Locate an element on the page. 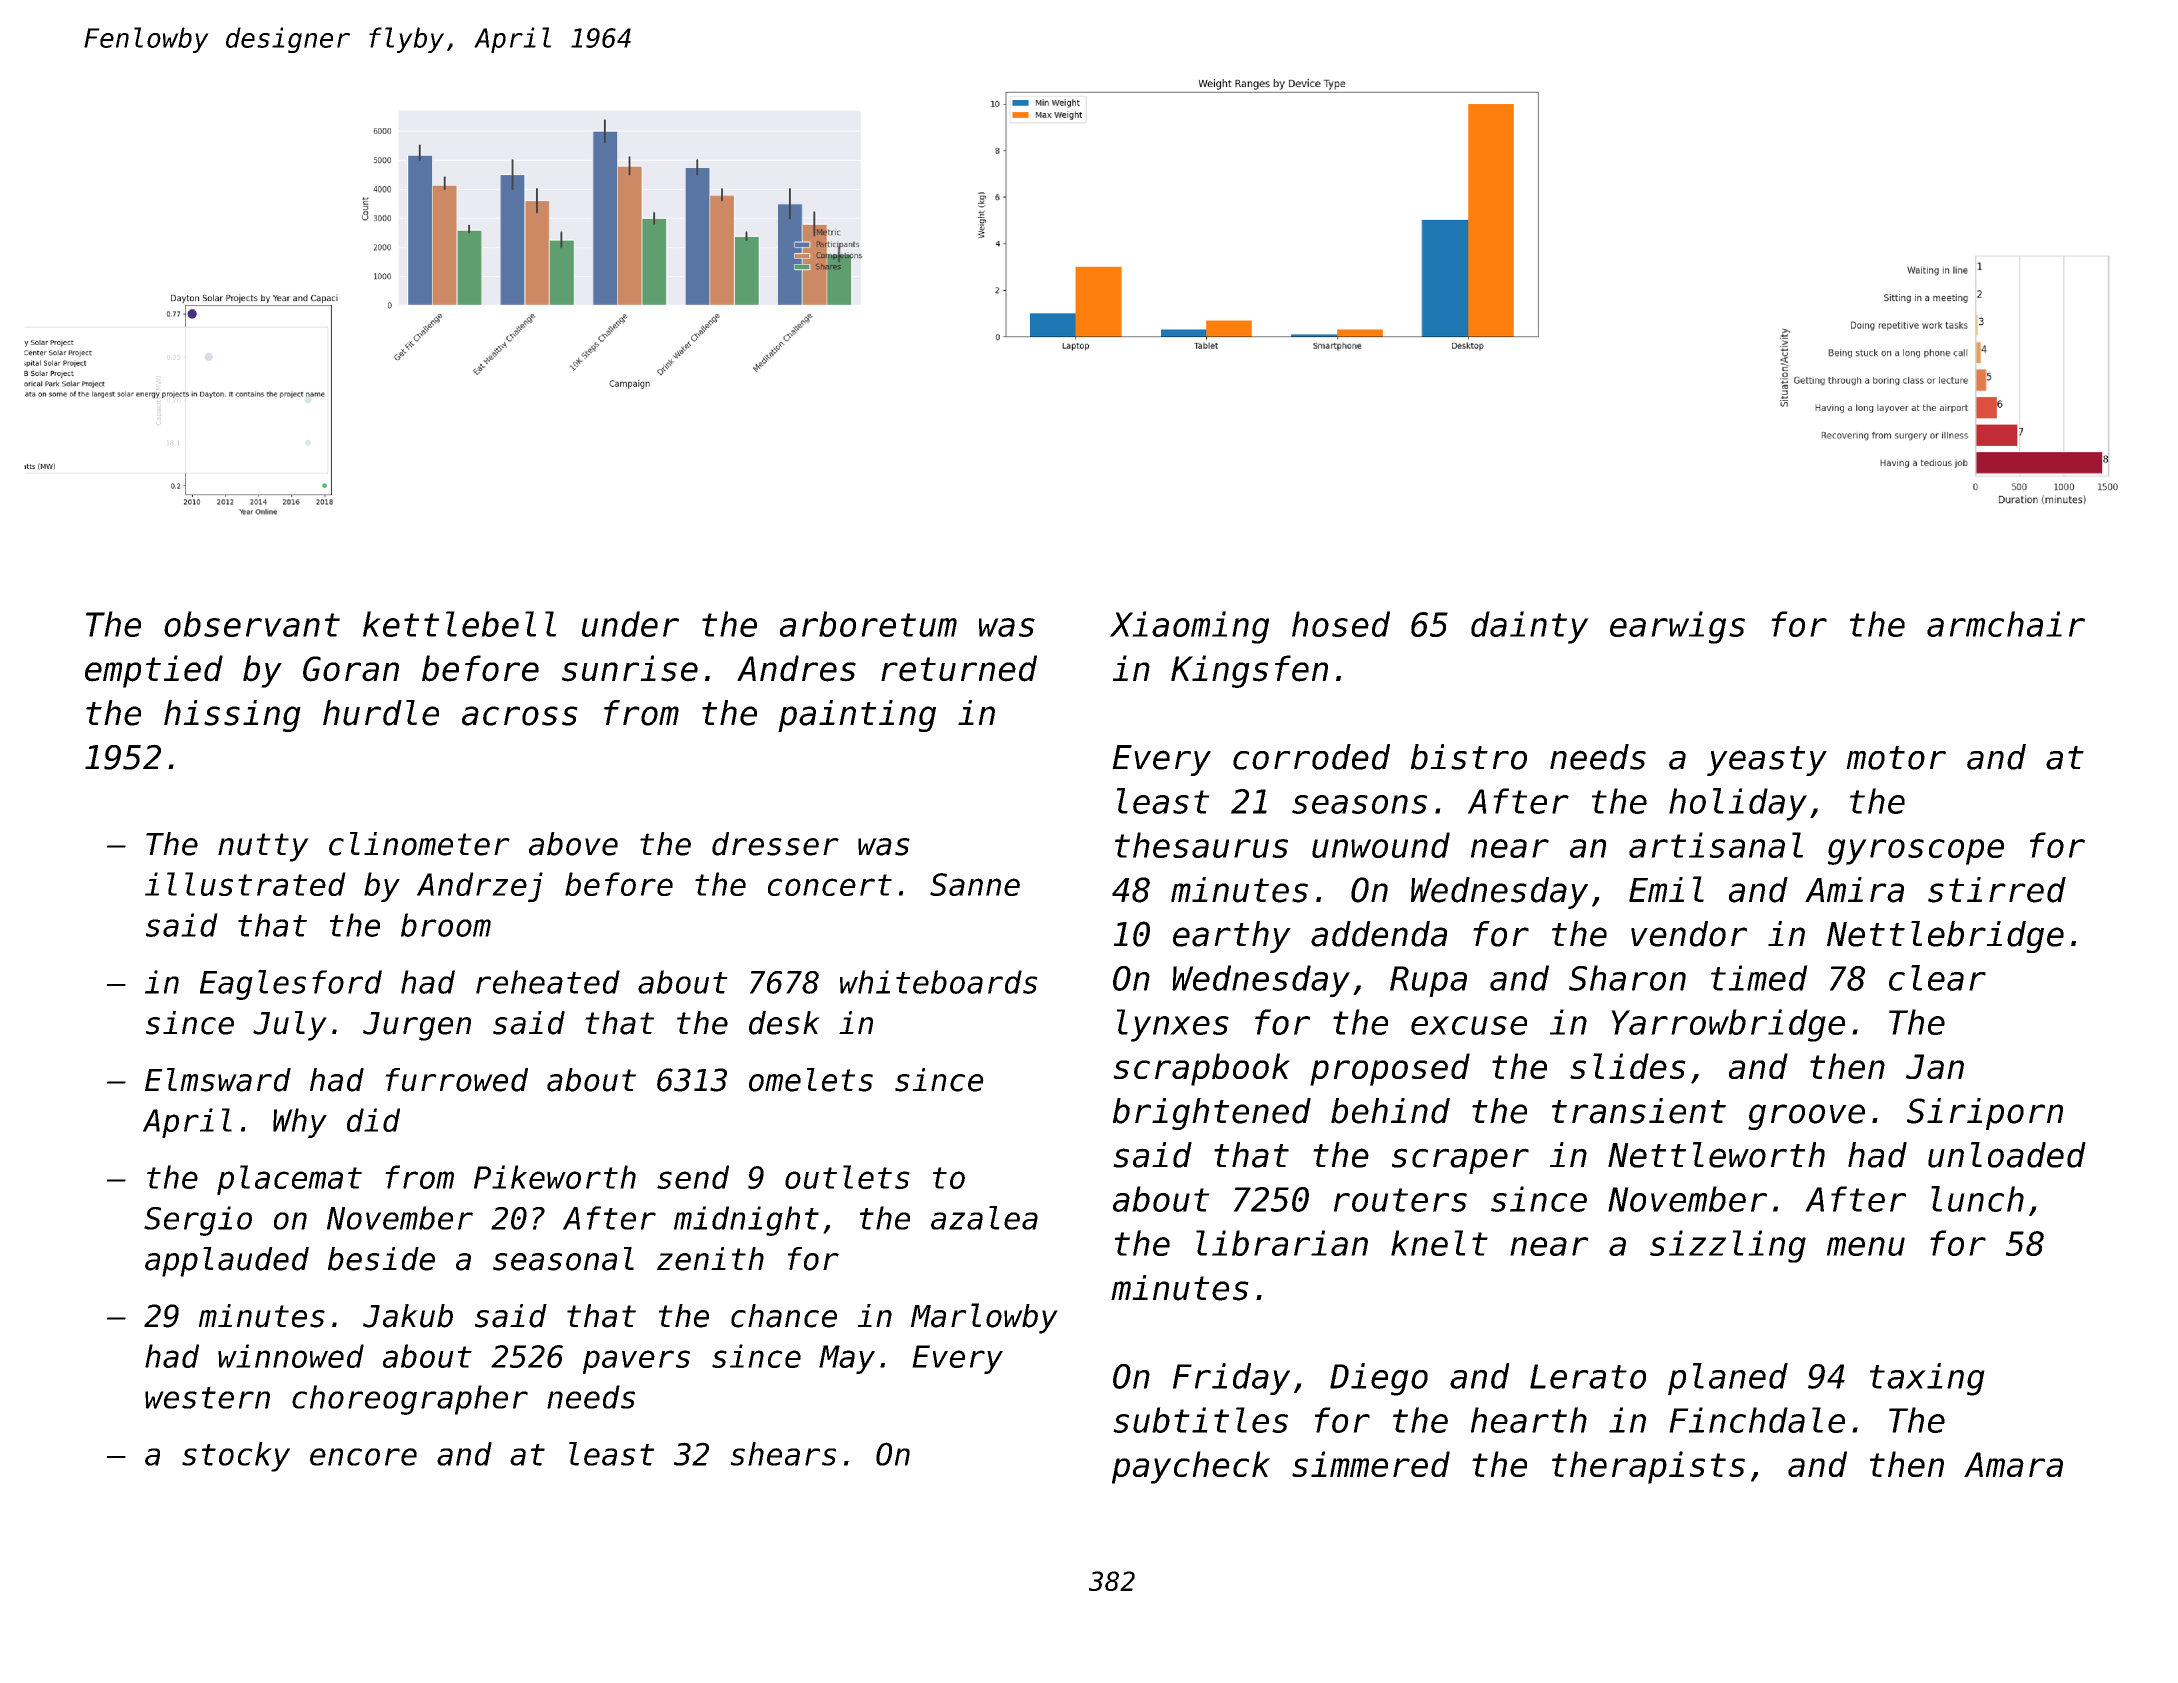  outlets is located at coordinates (847, 1177).
